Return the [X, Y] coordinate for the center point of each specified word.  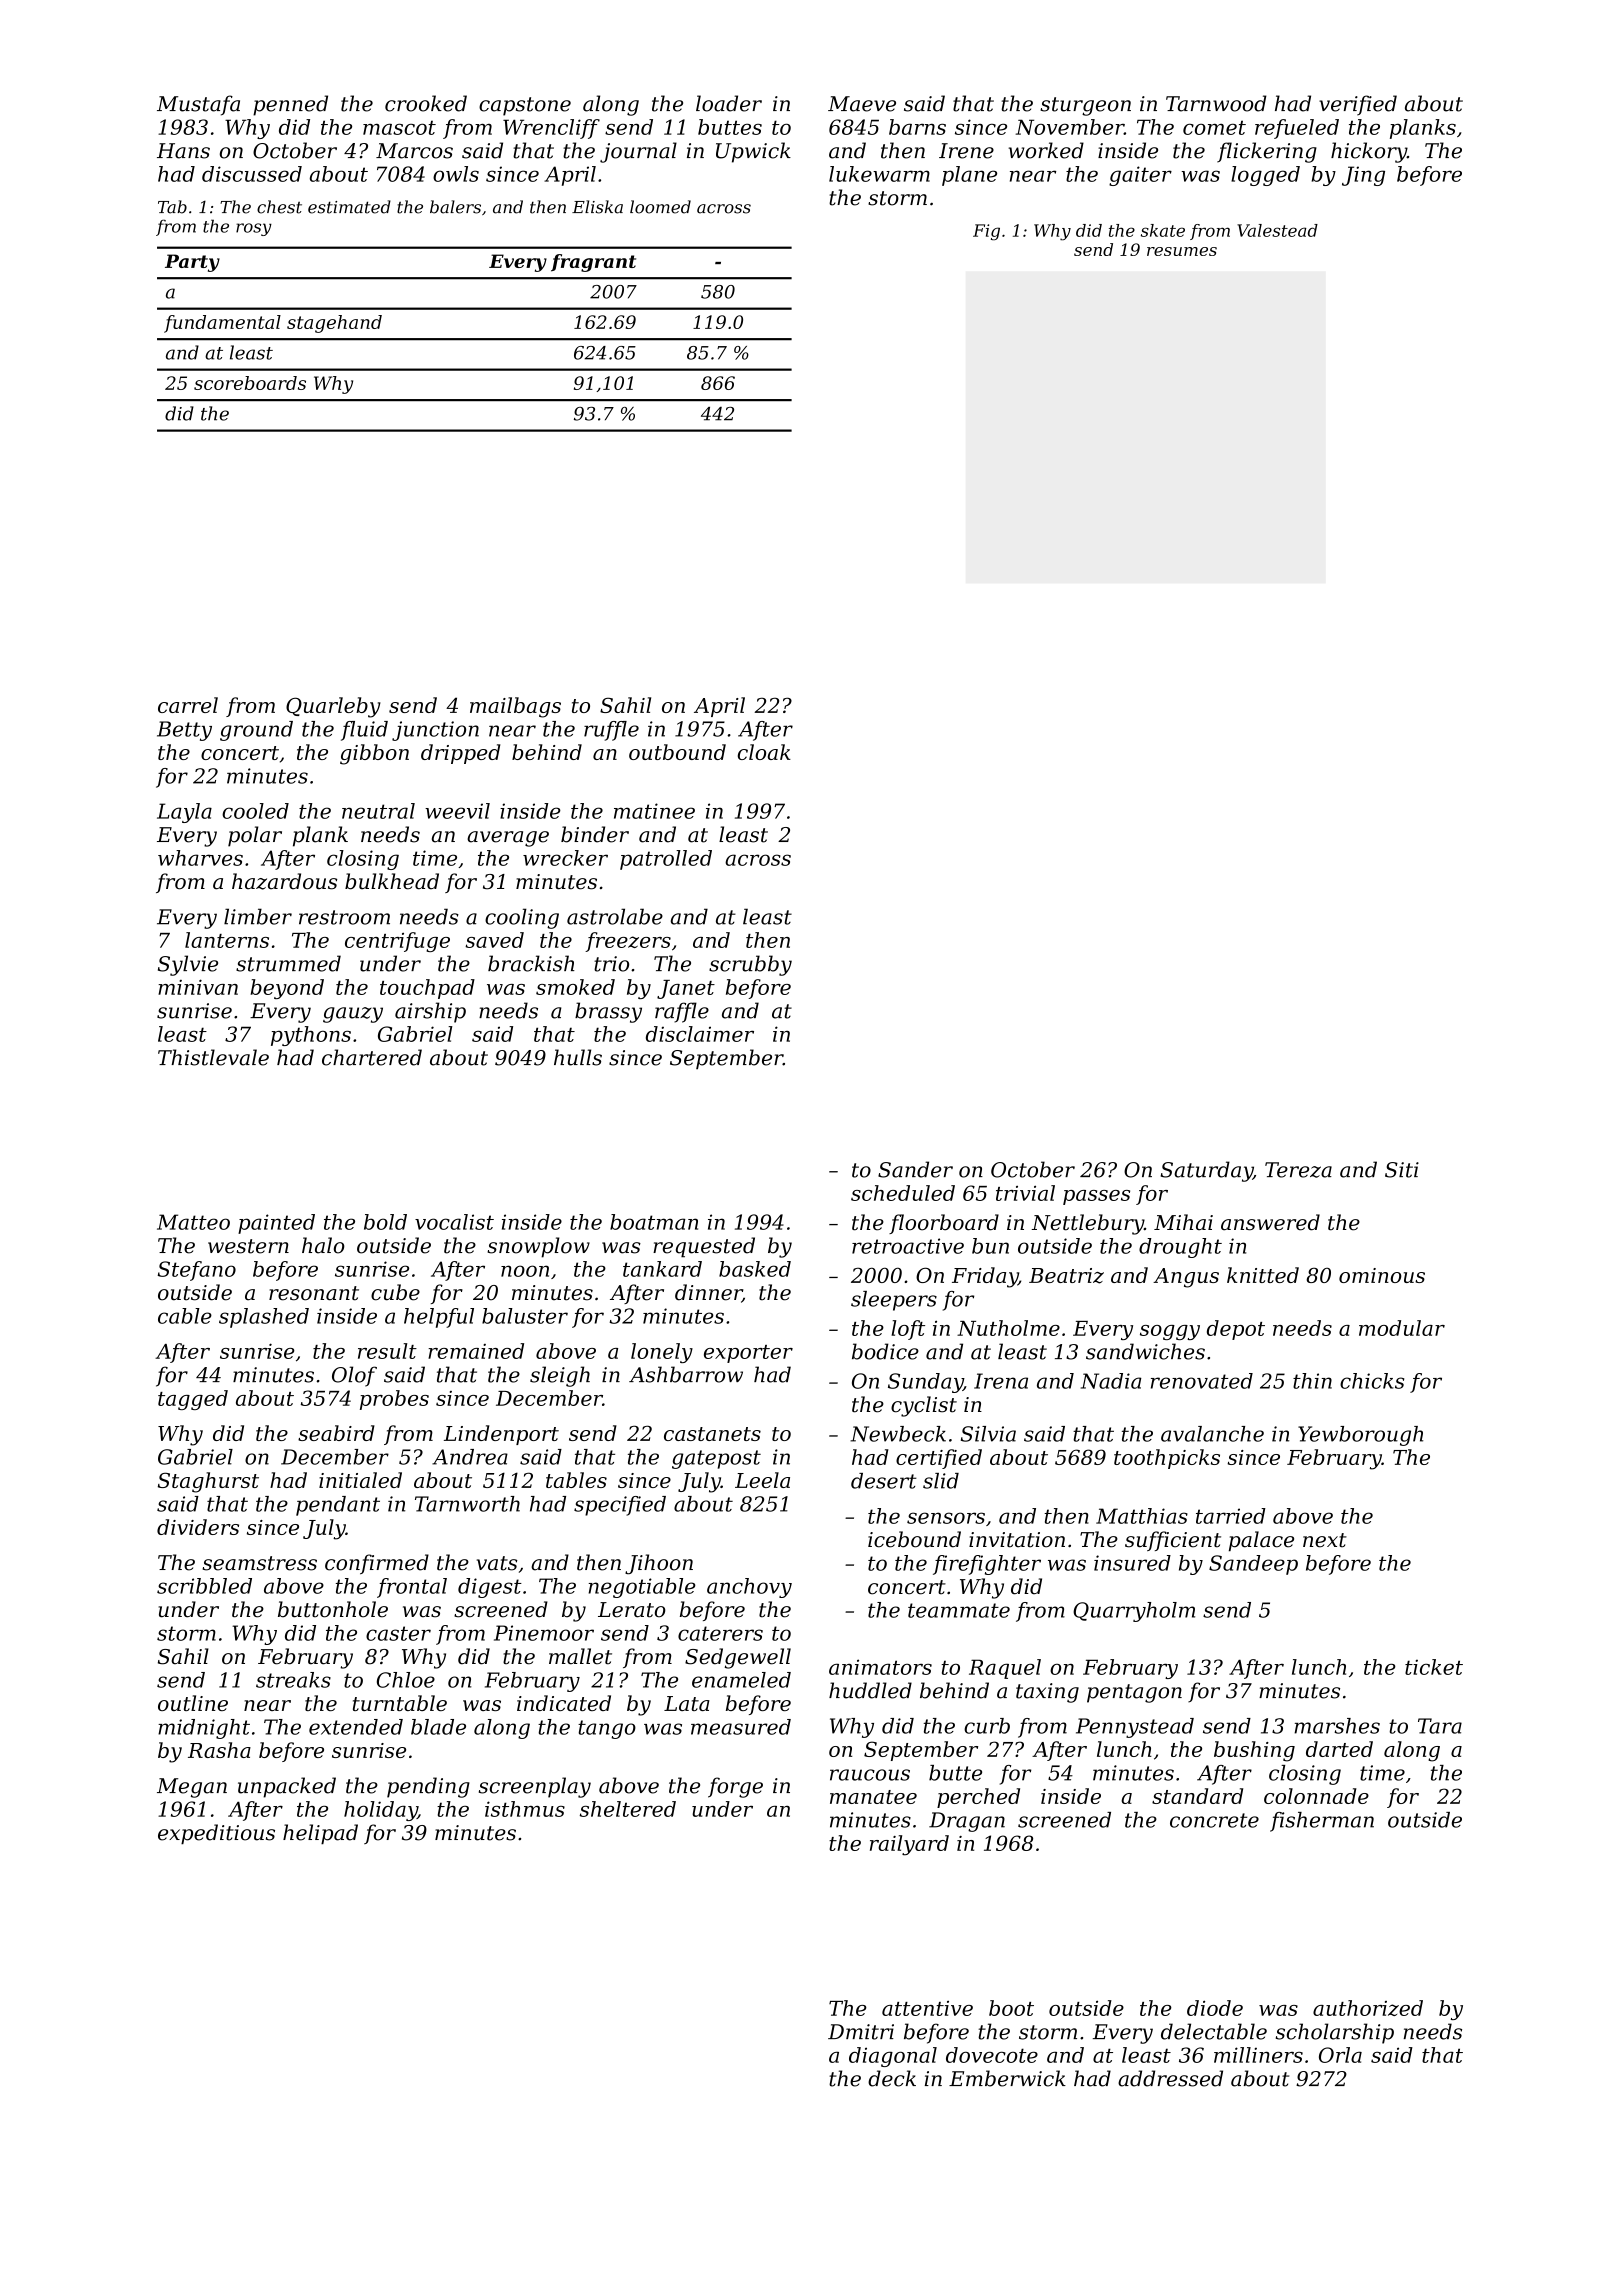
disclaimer [700, 1034]
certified [939, 1459]
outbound [677, 752]
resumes [1182, 251]
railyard [909, 1845]
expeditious [216, 1834]
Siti [1402, 1170]
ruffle [611, 731]
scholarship [1335, 2033]
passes [1096, 1197]
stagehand [334, 324]
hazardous [284, 881]
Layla [184, 813]
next [1325, 1540]
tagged [193, 1400]
